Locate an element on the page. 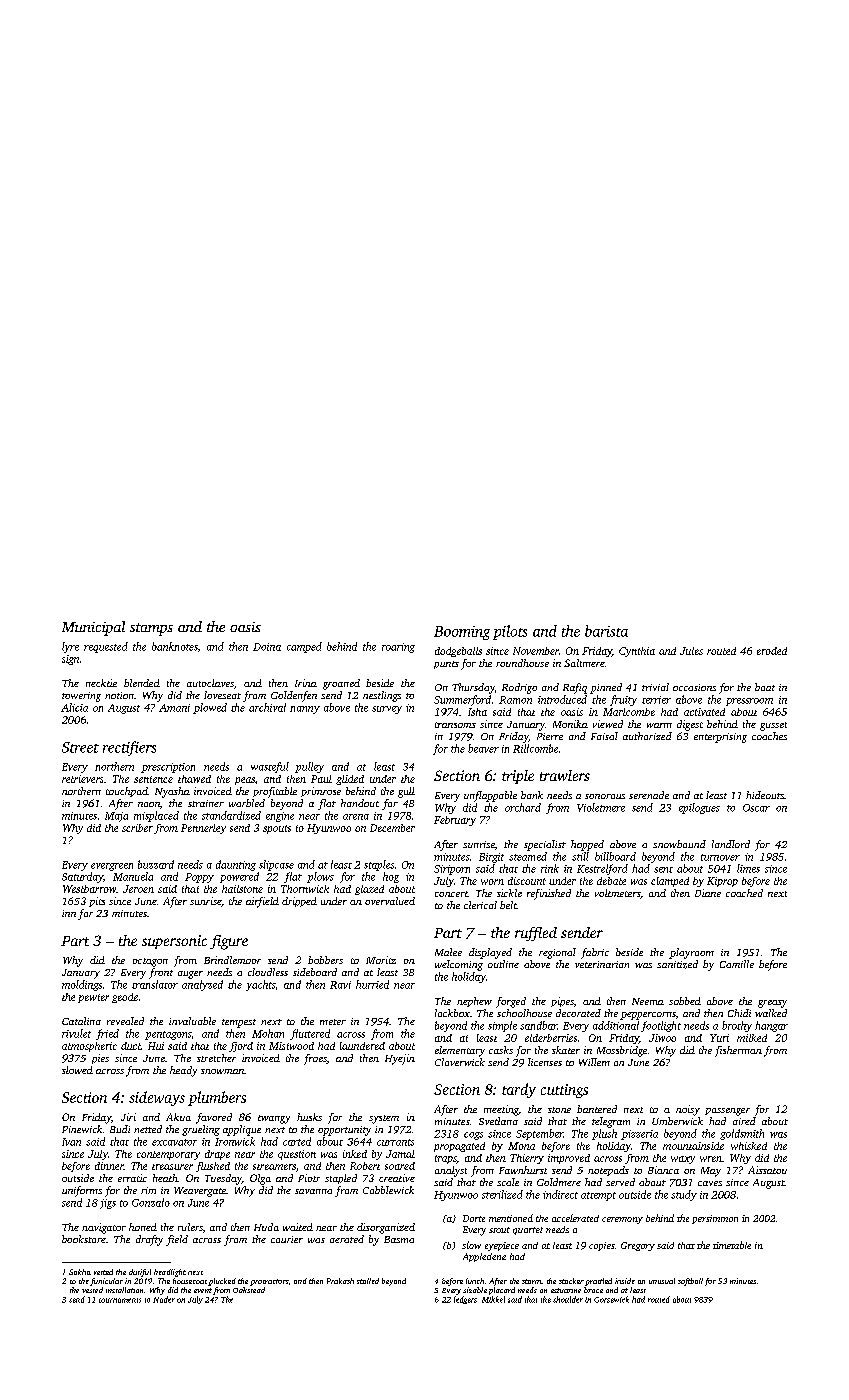 This page has width=849, height=1400. fluttered is located at coordinates (310, 1034).
